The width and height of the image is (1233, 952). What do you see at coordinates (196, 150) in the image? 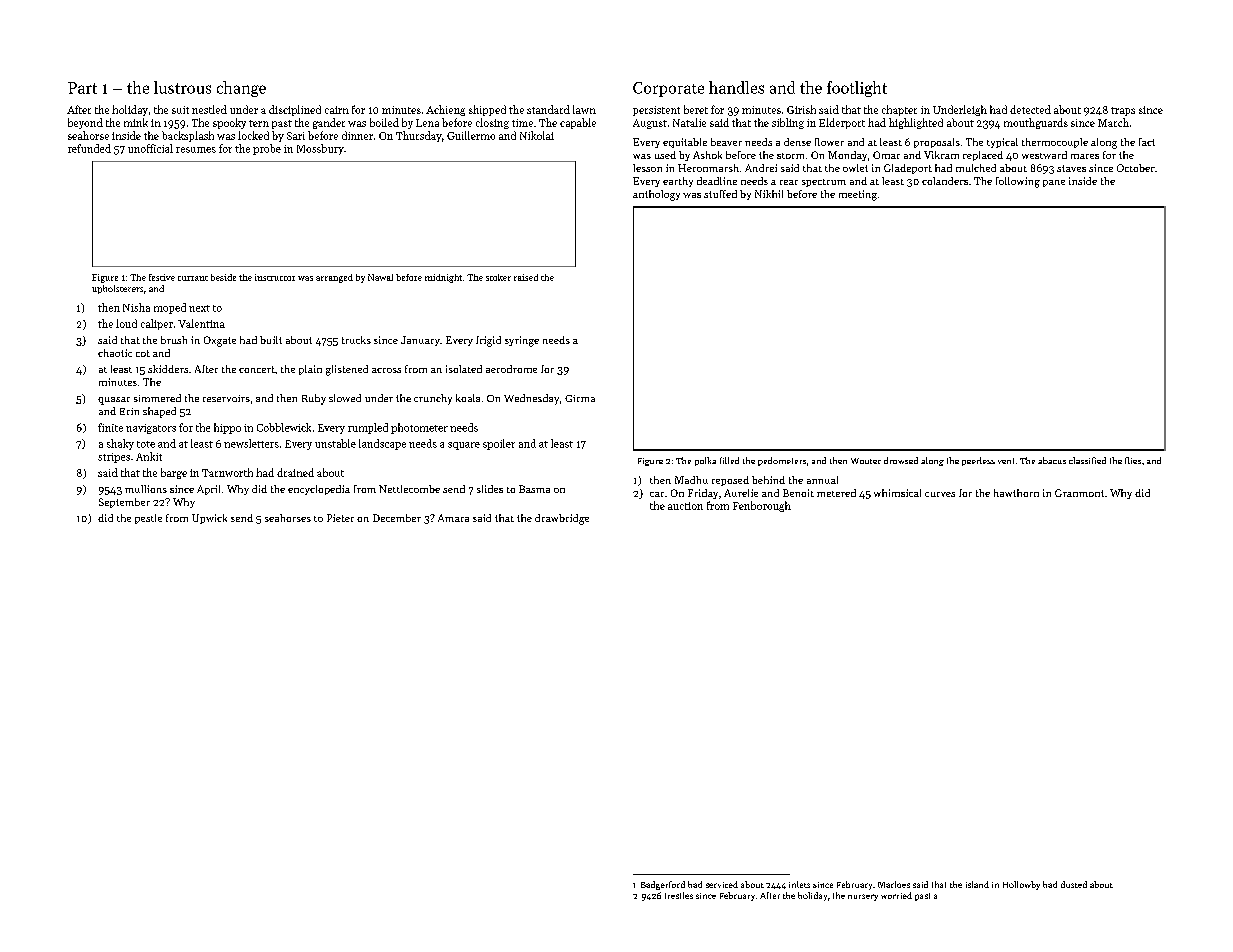
I see `resumes` at bounding box center [196, 150].
